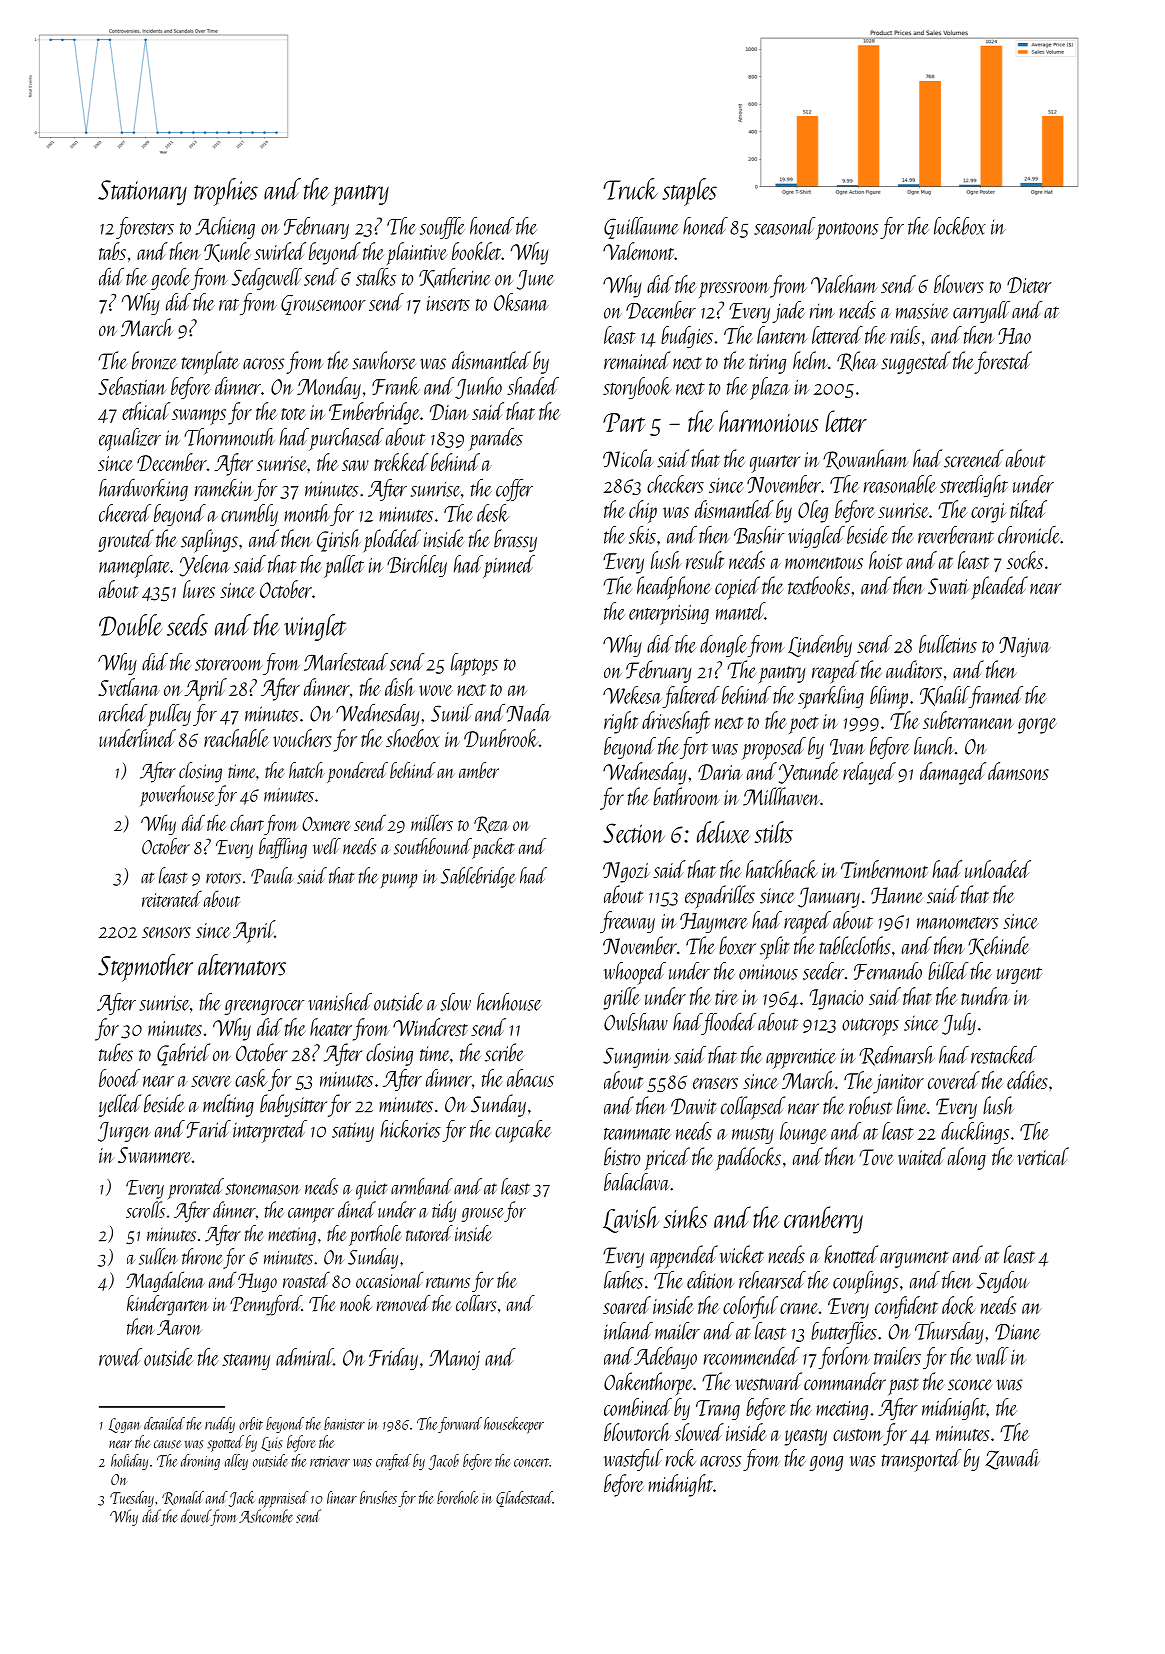 This screenshot has width=1165, height=1654. I want to click on Sungmin, so click(637, 1057).
